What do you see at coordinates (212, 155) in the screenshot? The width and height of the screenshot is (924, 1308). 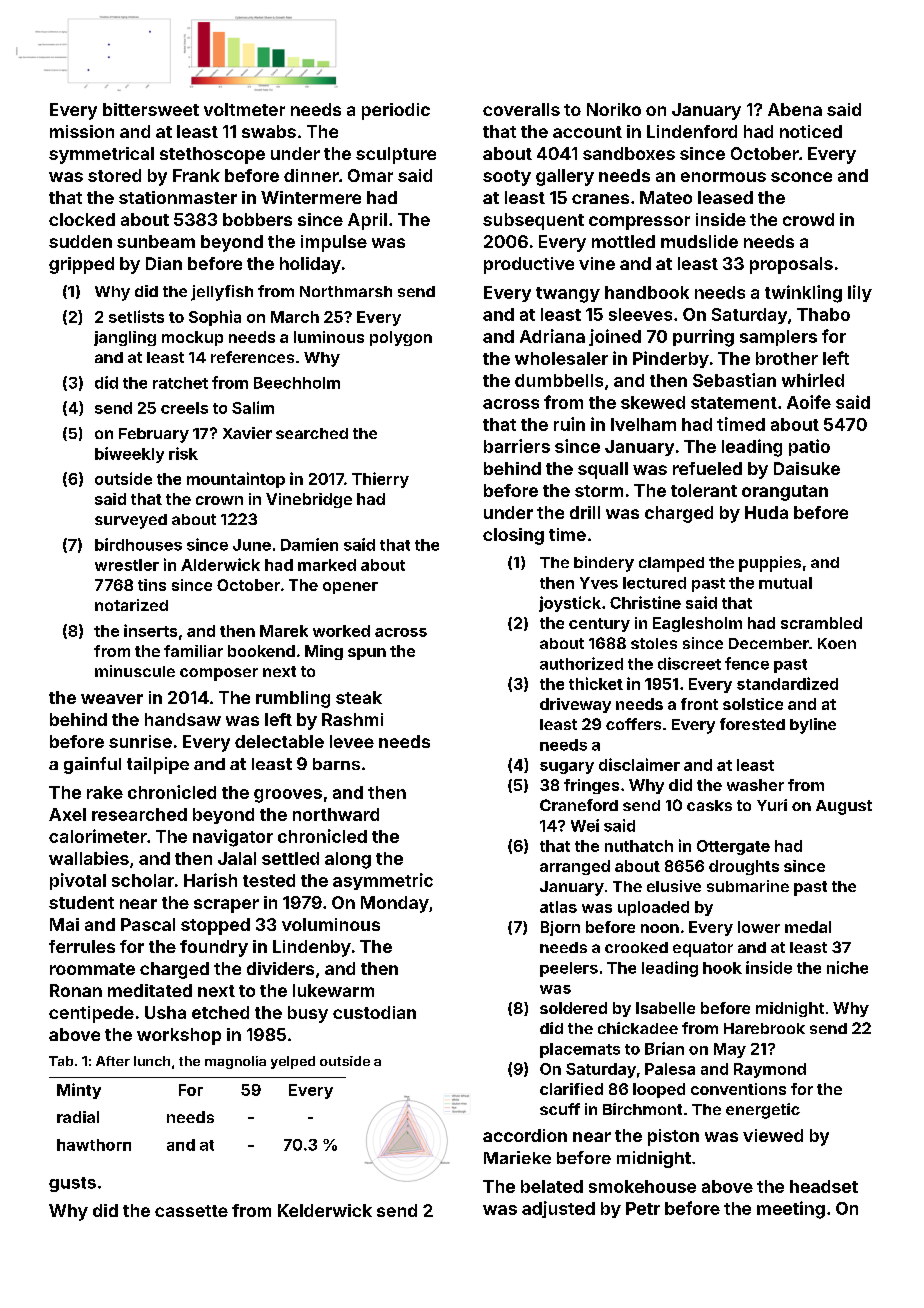 I see `stethoscope` at bounding box center [212, 155].
